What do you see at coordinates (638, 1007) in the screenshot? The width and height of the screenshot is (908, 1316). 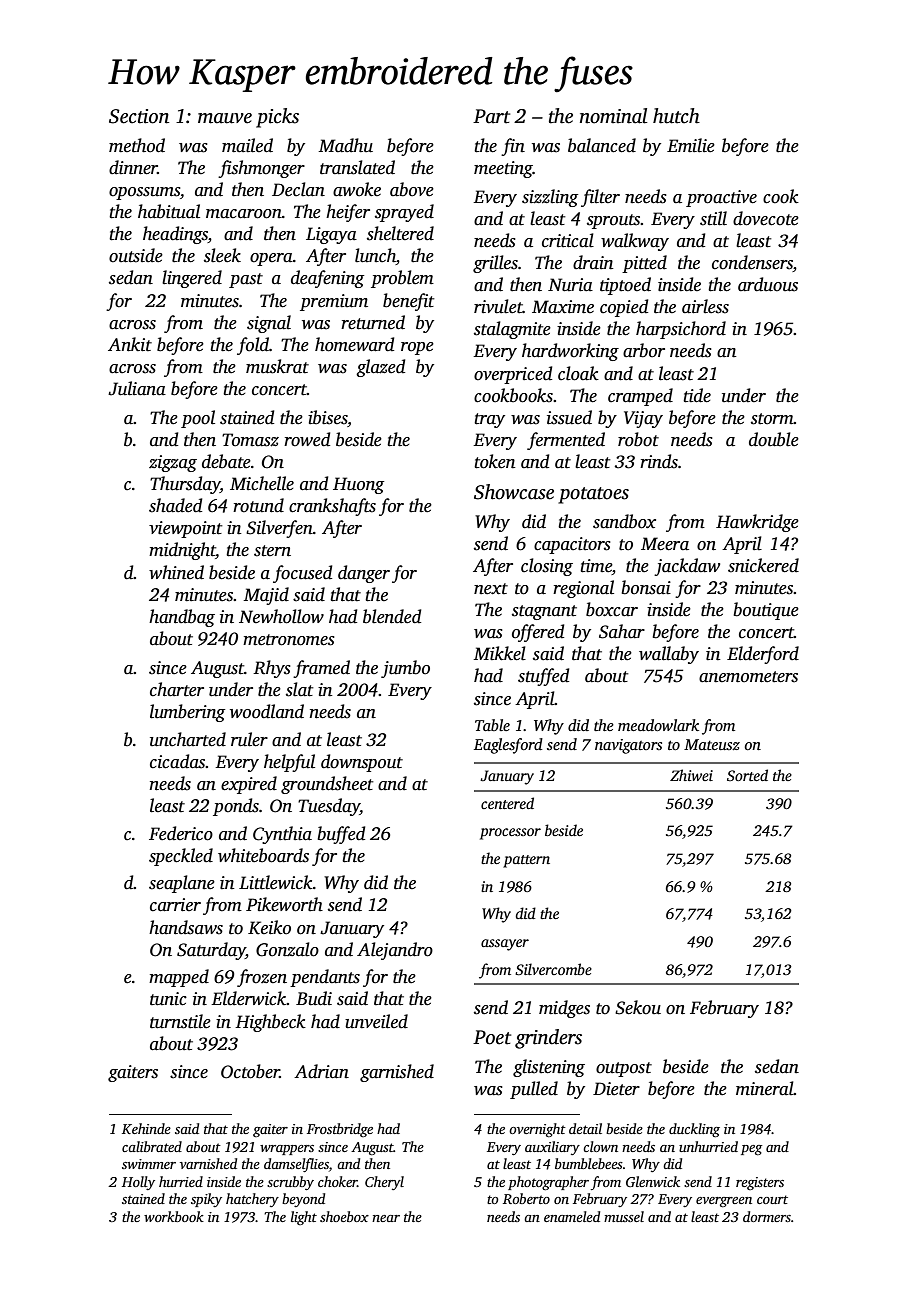 I see `Sekou` at bounding box center [638, 1007].
